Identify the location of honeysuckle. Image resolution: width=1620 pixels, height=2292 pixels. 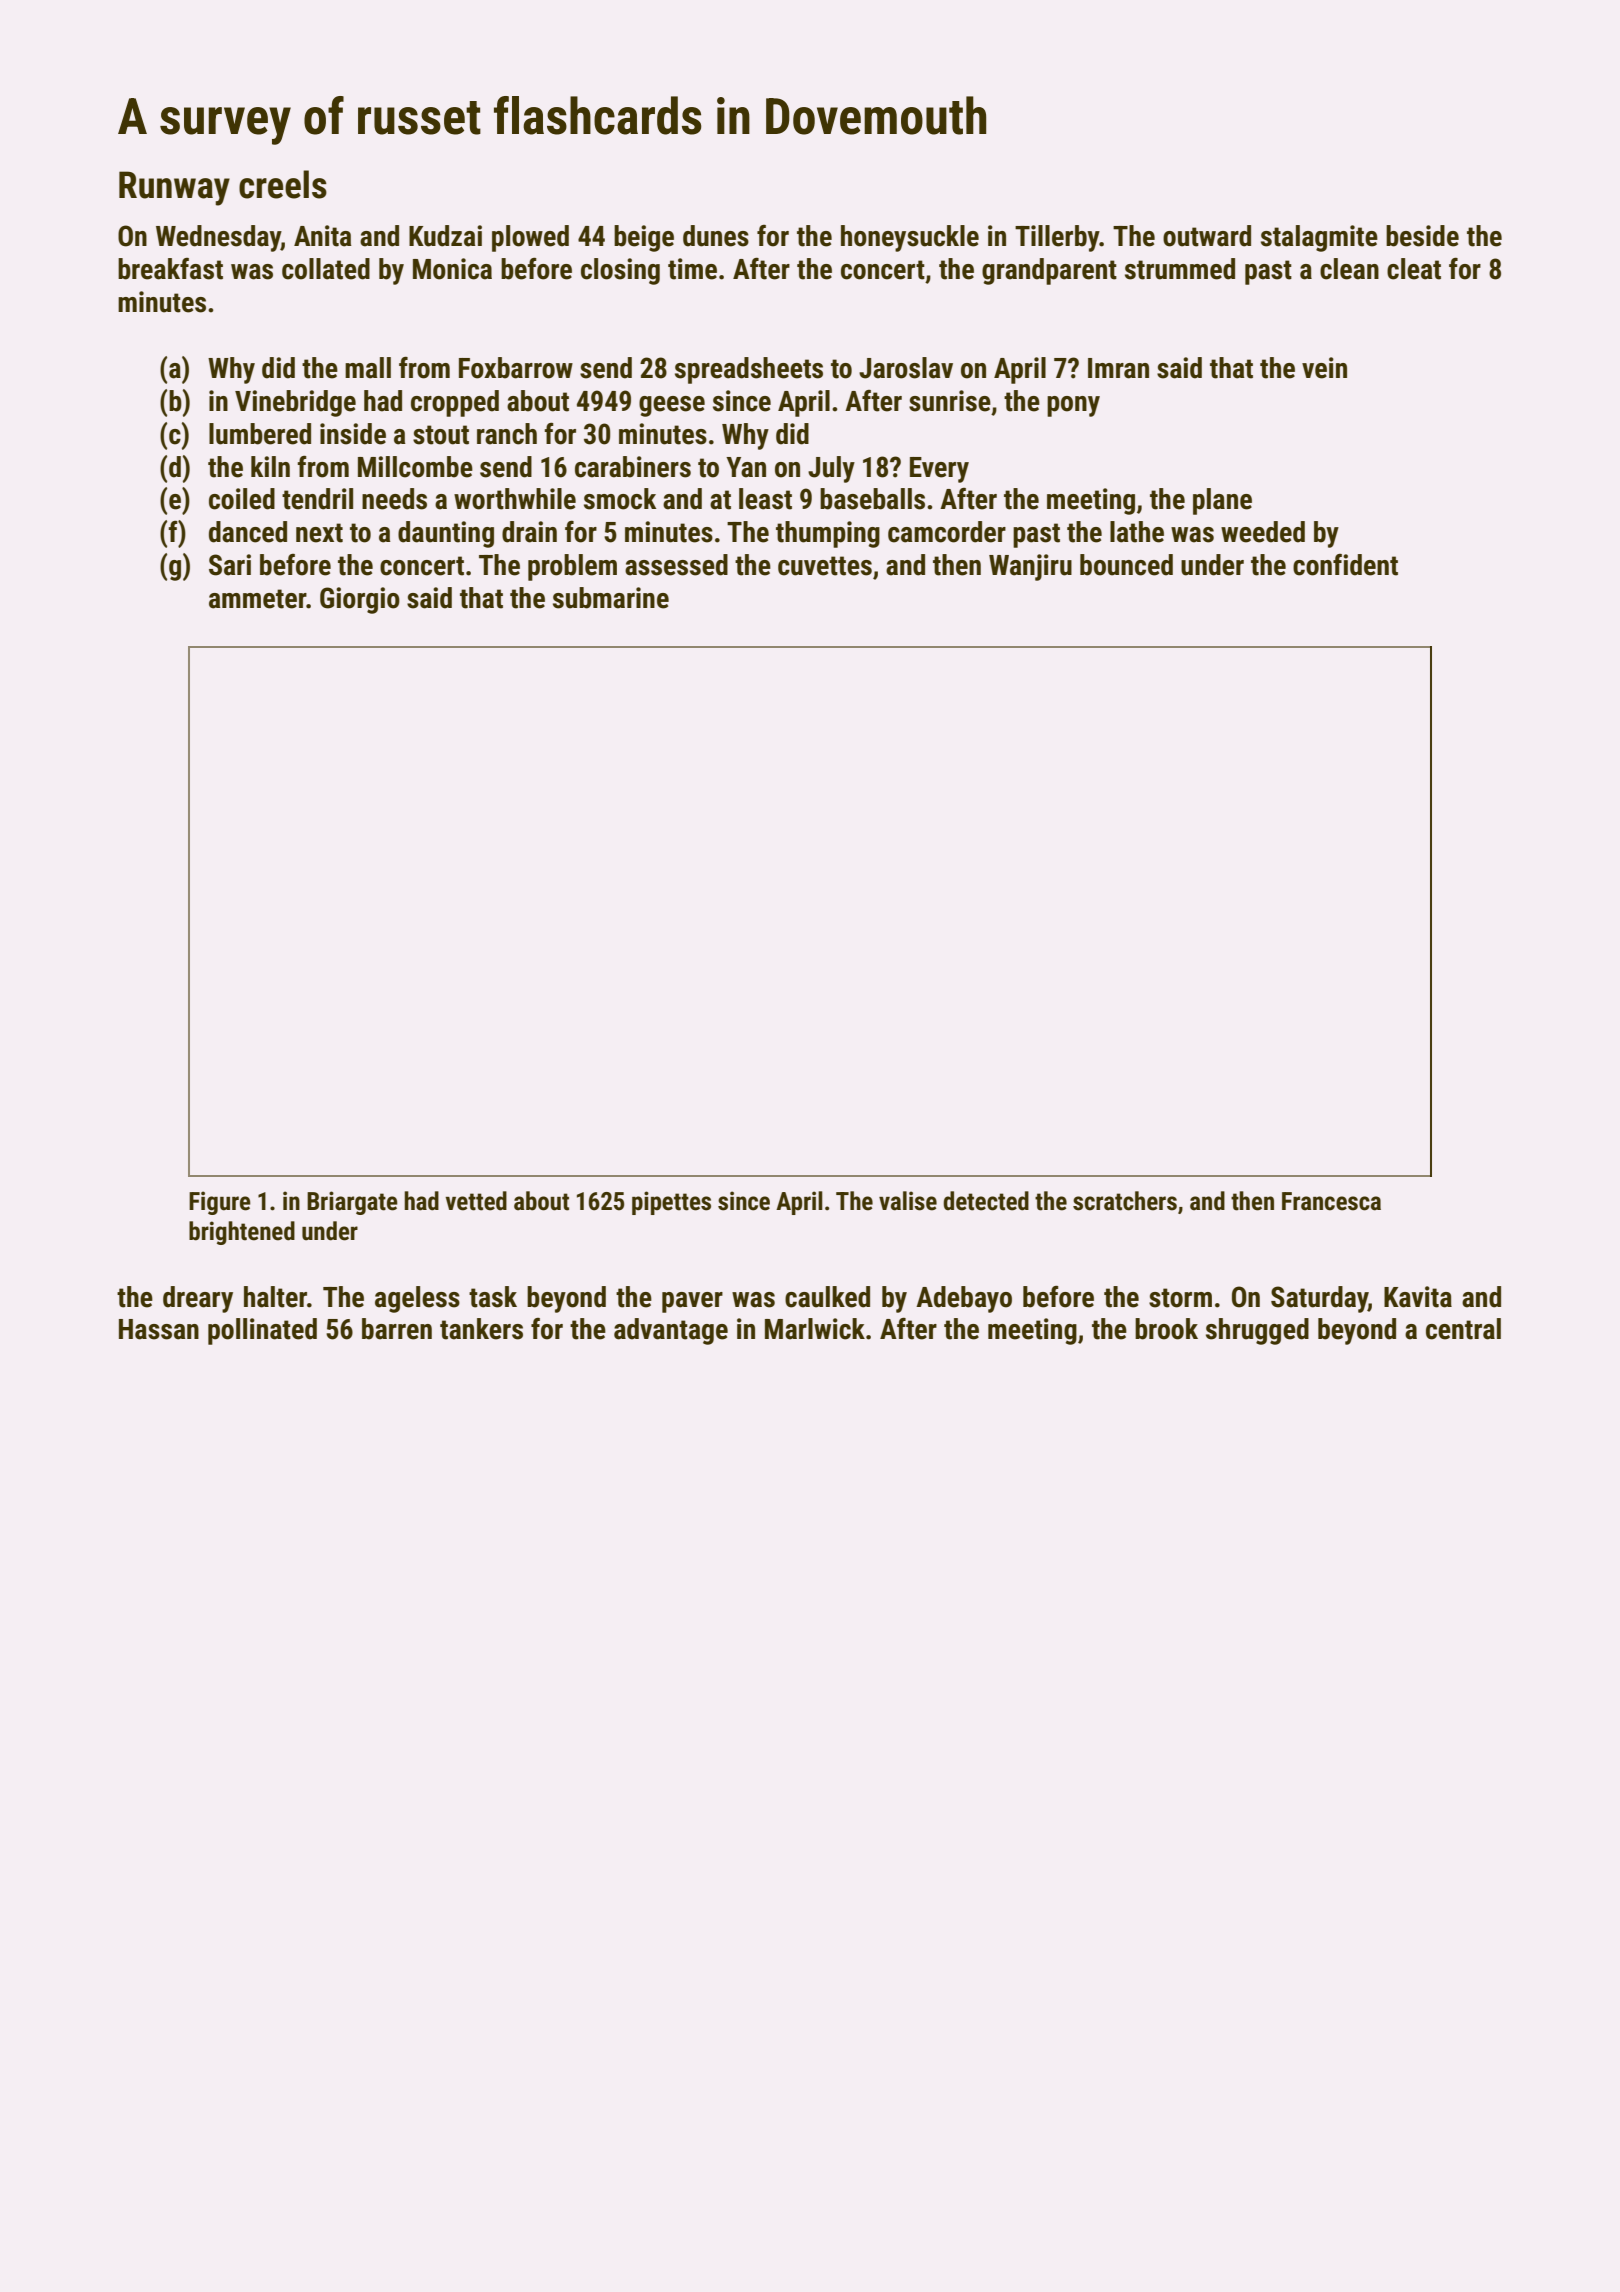
(910, 238).
